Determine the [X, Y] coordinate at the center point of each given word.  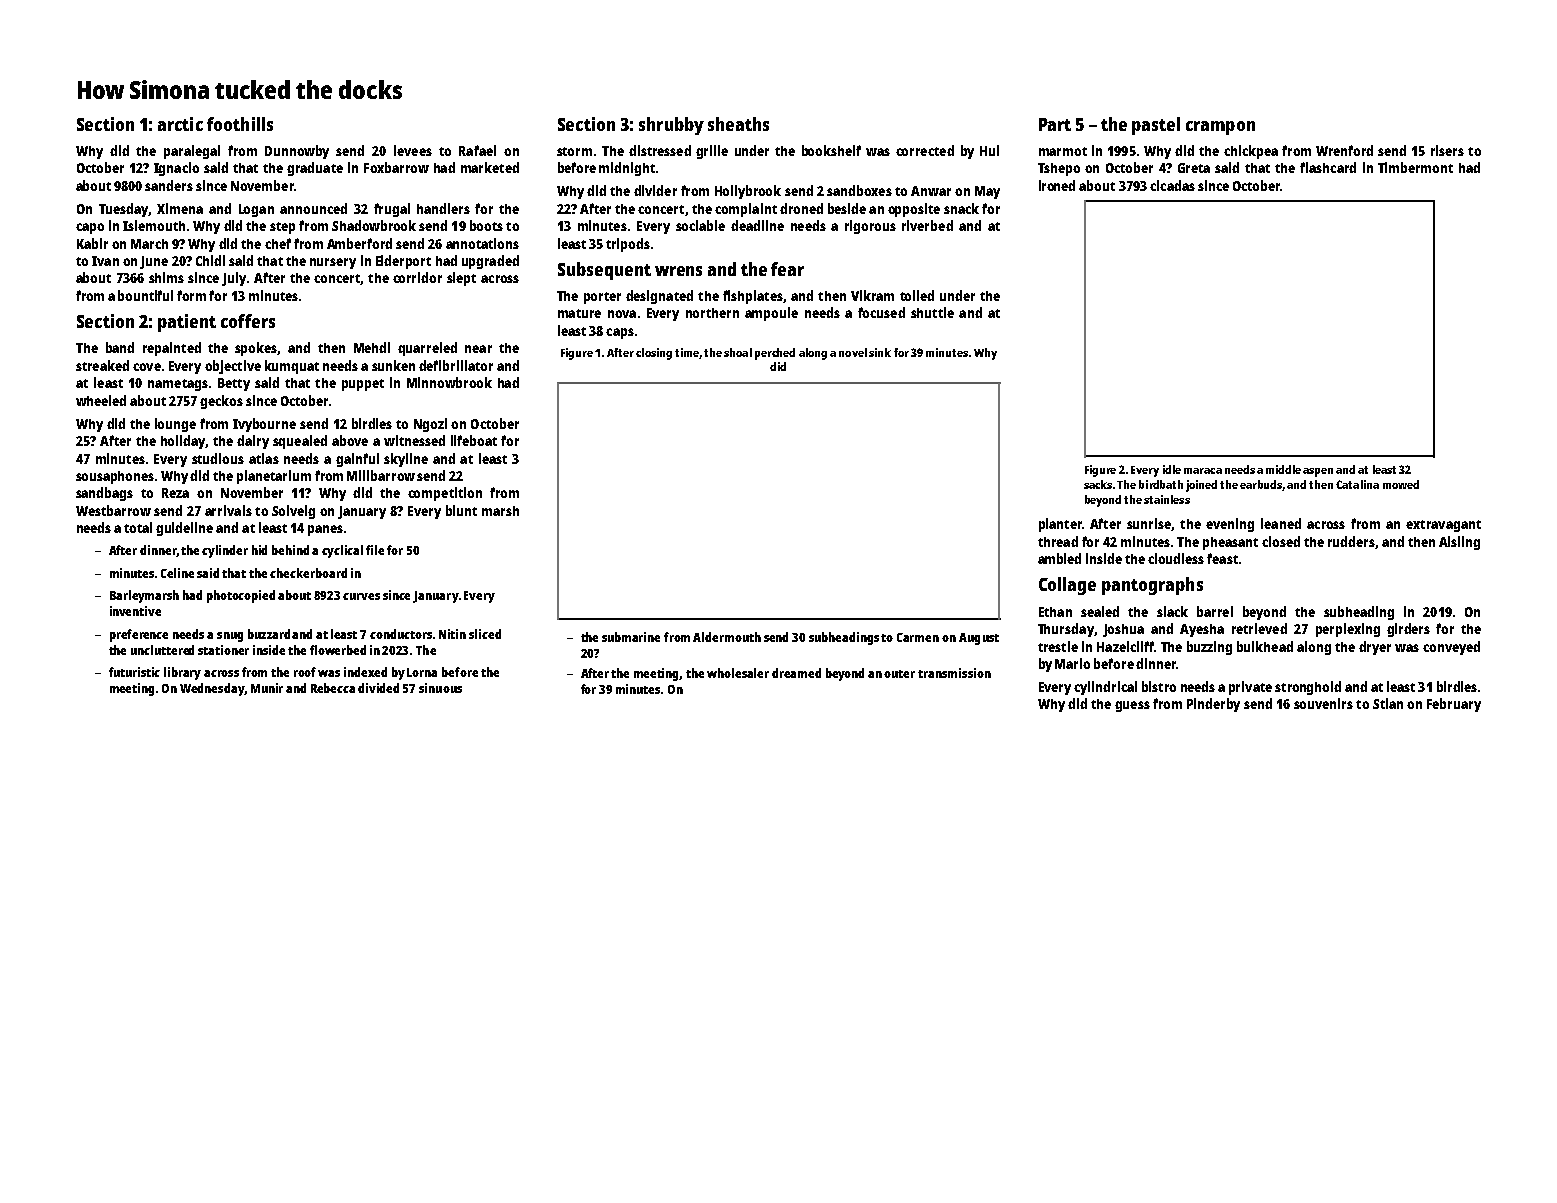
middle [1283, 469]
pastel [1156, 126]
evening [1230, 525]
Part [1055, 124]
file [375, 550]
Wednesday [212, 689]
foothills [240, 124]
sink [880, 352]
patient [187, 323]
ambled [1059, 558]
